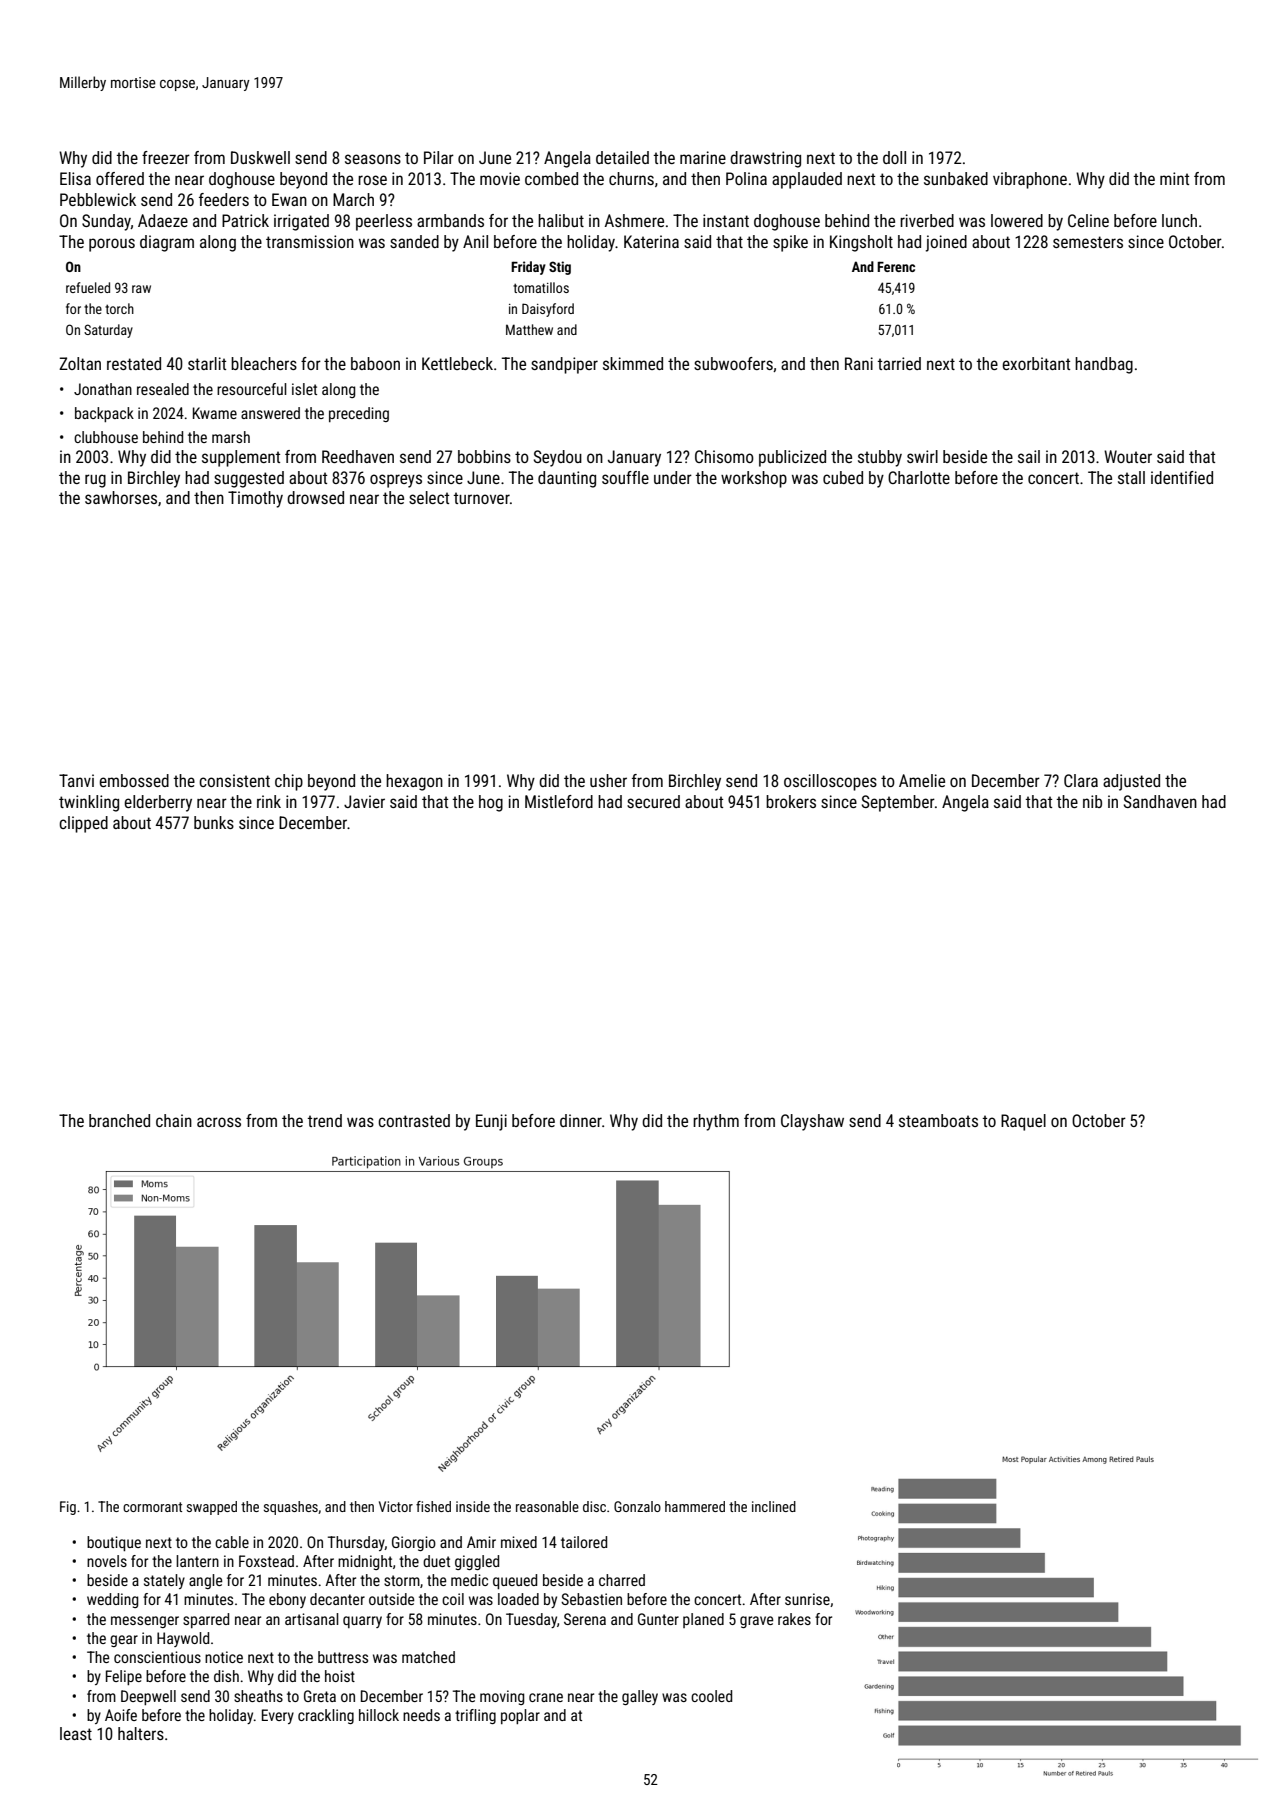 This screenshot has height=1818, width=1286. Describe the element at coordinates (1023, 1122) in the screenshot. I see `Raquel` at that location.
